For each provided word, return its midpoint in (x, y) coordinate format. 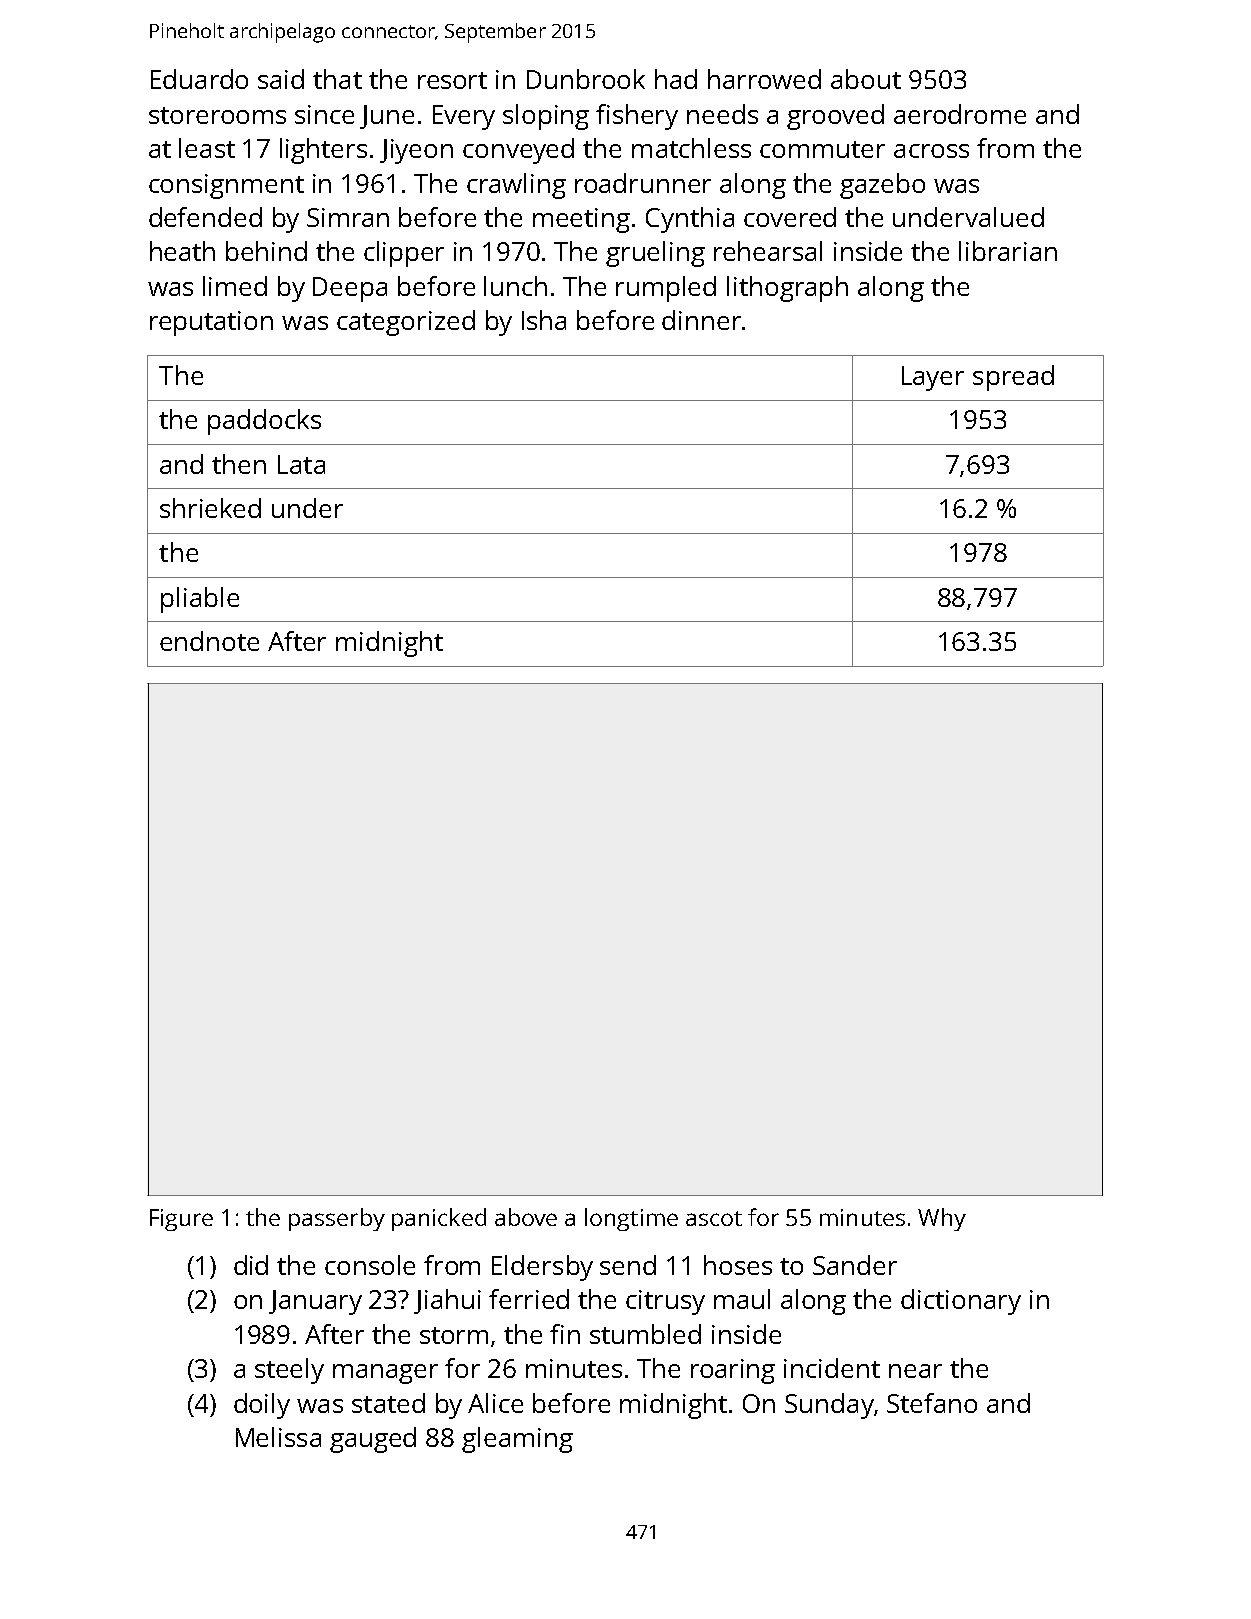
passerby (337, 1219)
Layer (933, 378)
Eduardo (199, 79)
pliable (200, 600)
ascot (714, 1218)
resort (452, 80)
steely (289, 1371)
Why (942, 1219)
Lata (301, 464)
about (866, 79)
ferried (529, 1299)
